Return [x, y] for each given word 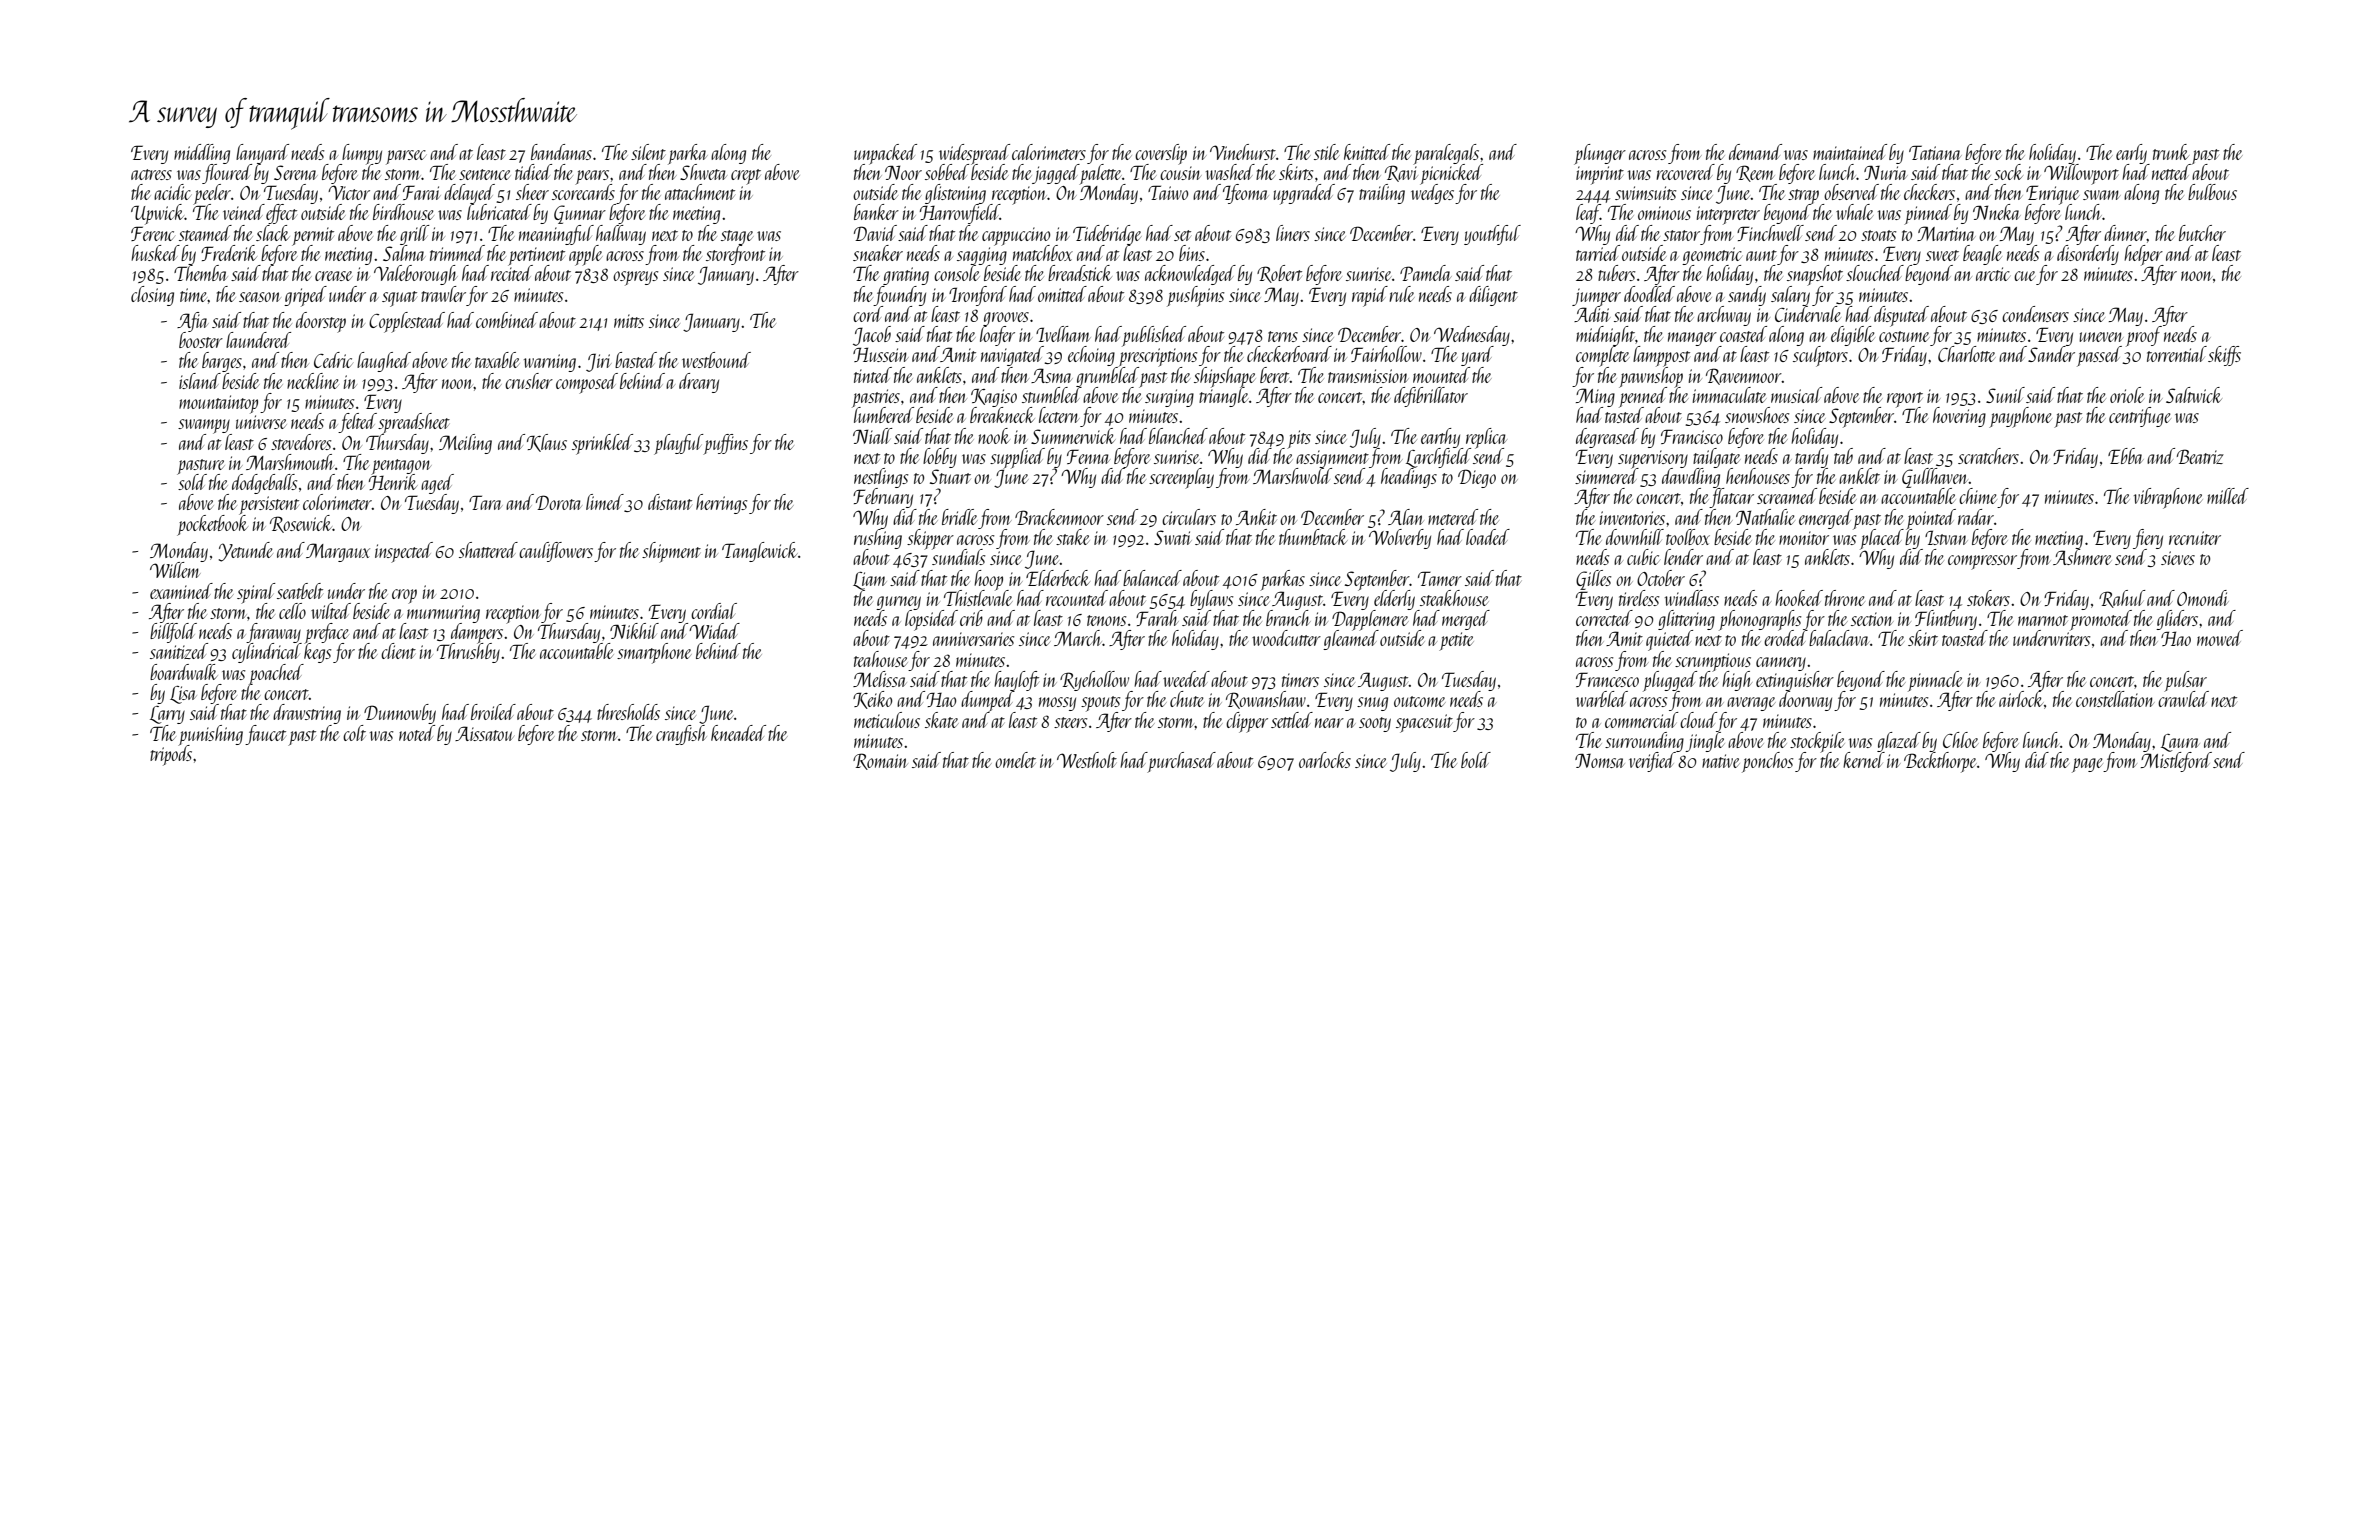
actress [151, 174]
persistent [269, 505]
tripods [171, 755]
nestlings [881, 478]
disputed [1901, 316]
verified [1652, 762]
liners [1293, 233]
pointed [1931, 519]
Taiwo [1168, 192]
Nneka [1997, 212]
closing [152, 296]
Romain [880, 761]
